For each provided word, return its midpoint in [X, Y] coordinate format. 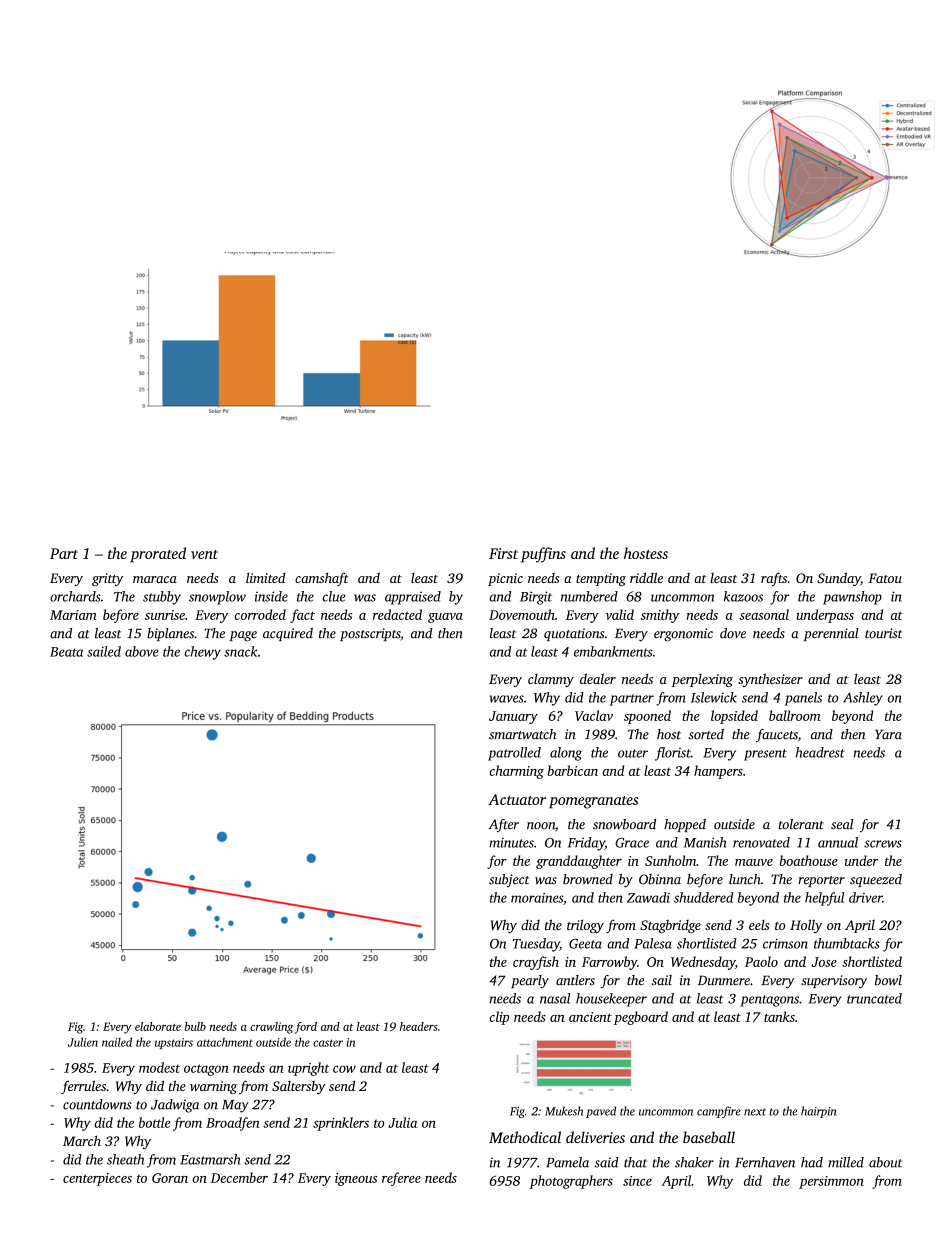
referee [401, 1179]
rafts [774, 579]
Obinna [660, 879]
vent [204, 554]
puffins [543, 555]
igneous [356, 1179]
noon [541, 826]
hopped [685, 825]
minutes [511, 843]
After [504, 826]
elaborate [158, 1026]
